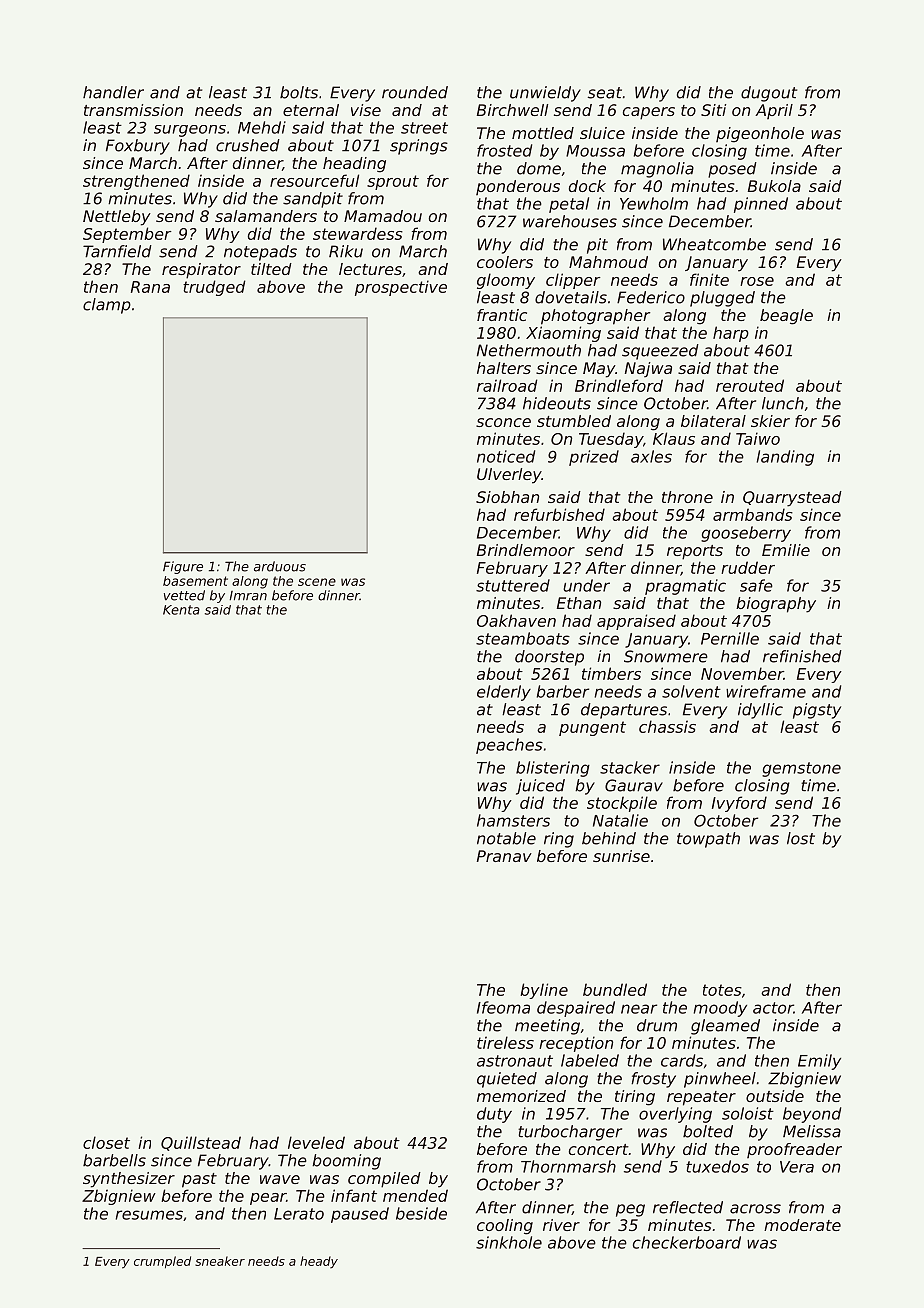 The width and height of the image is (924, 1308). Describe the element at coordinates (722, 990) in the image. I see `totes` at that location.
